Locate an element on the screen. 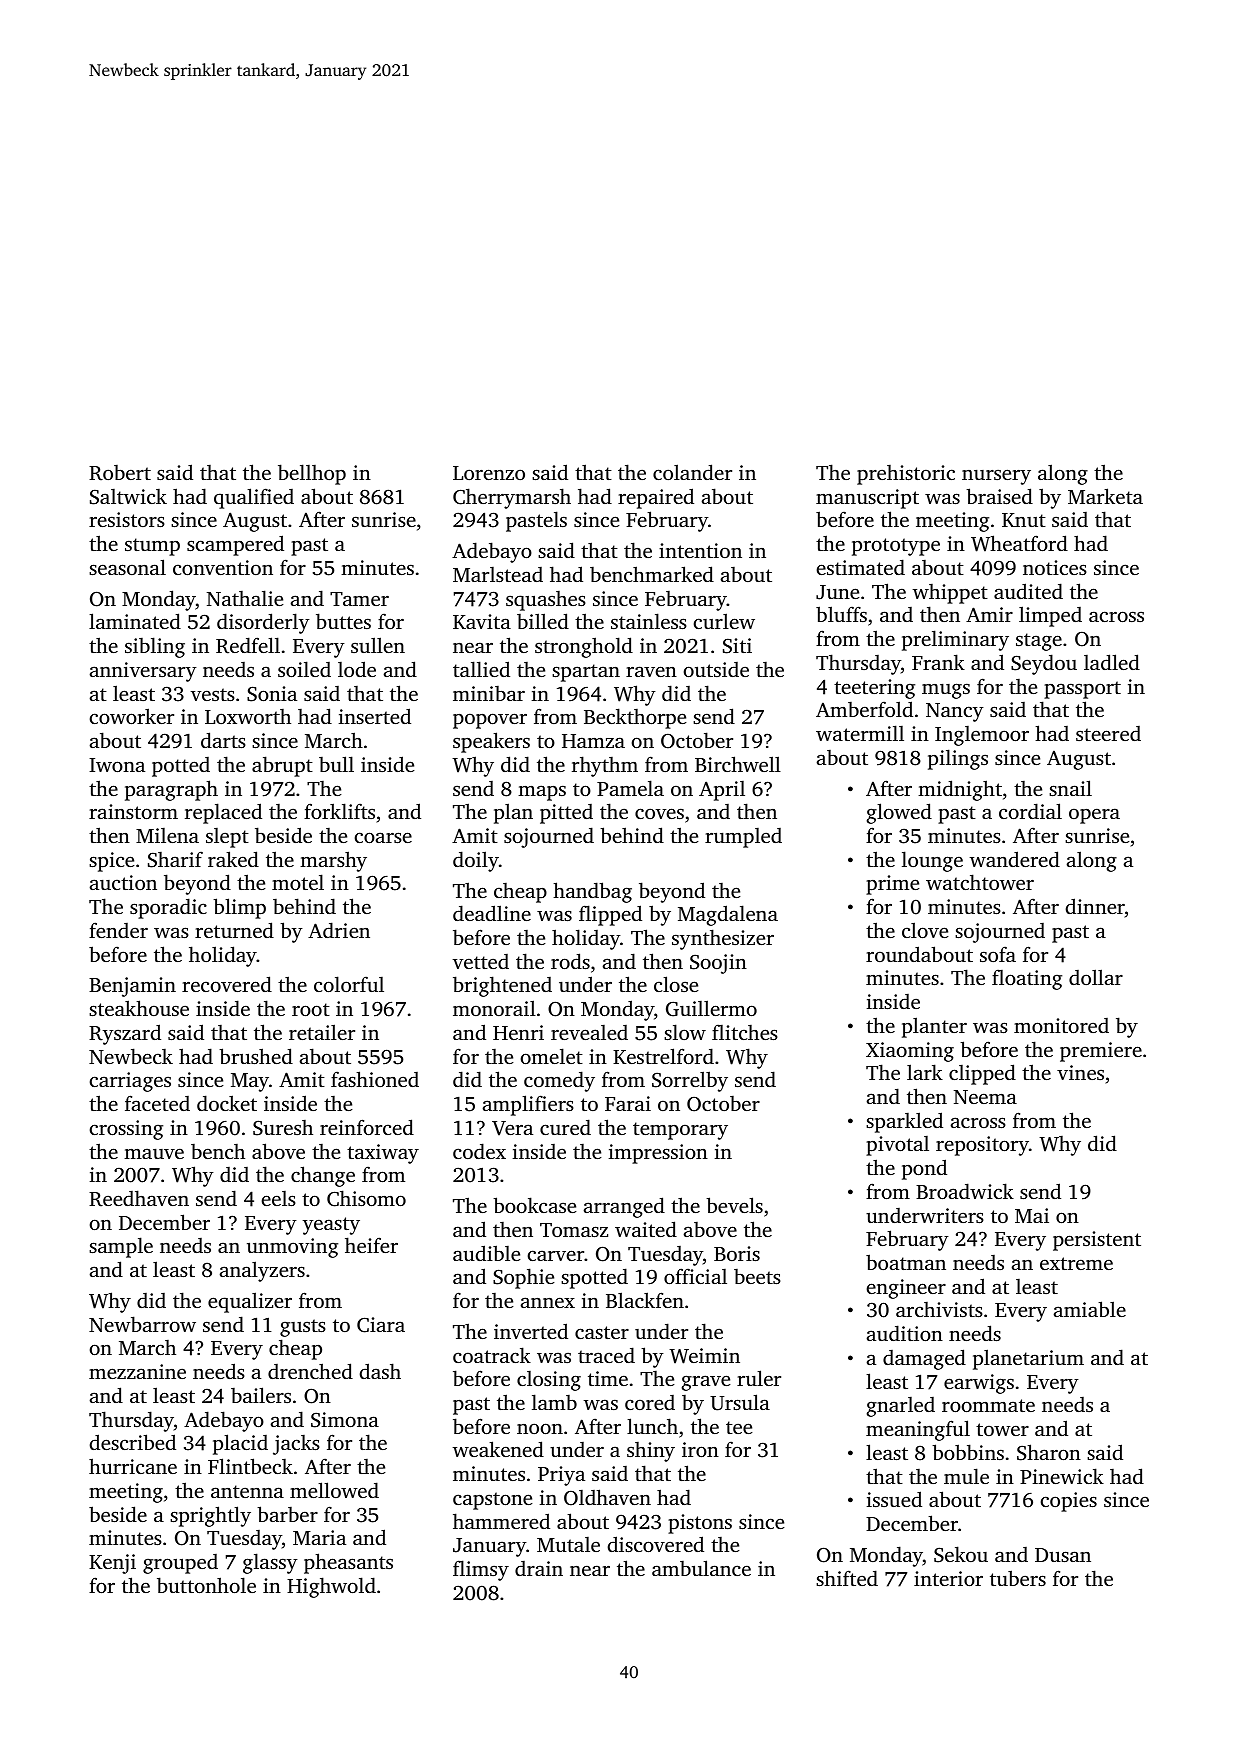 The width and height of the screenshot is (1239, 1752). snail is located at coordinates (1070, 788).
